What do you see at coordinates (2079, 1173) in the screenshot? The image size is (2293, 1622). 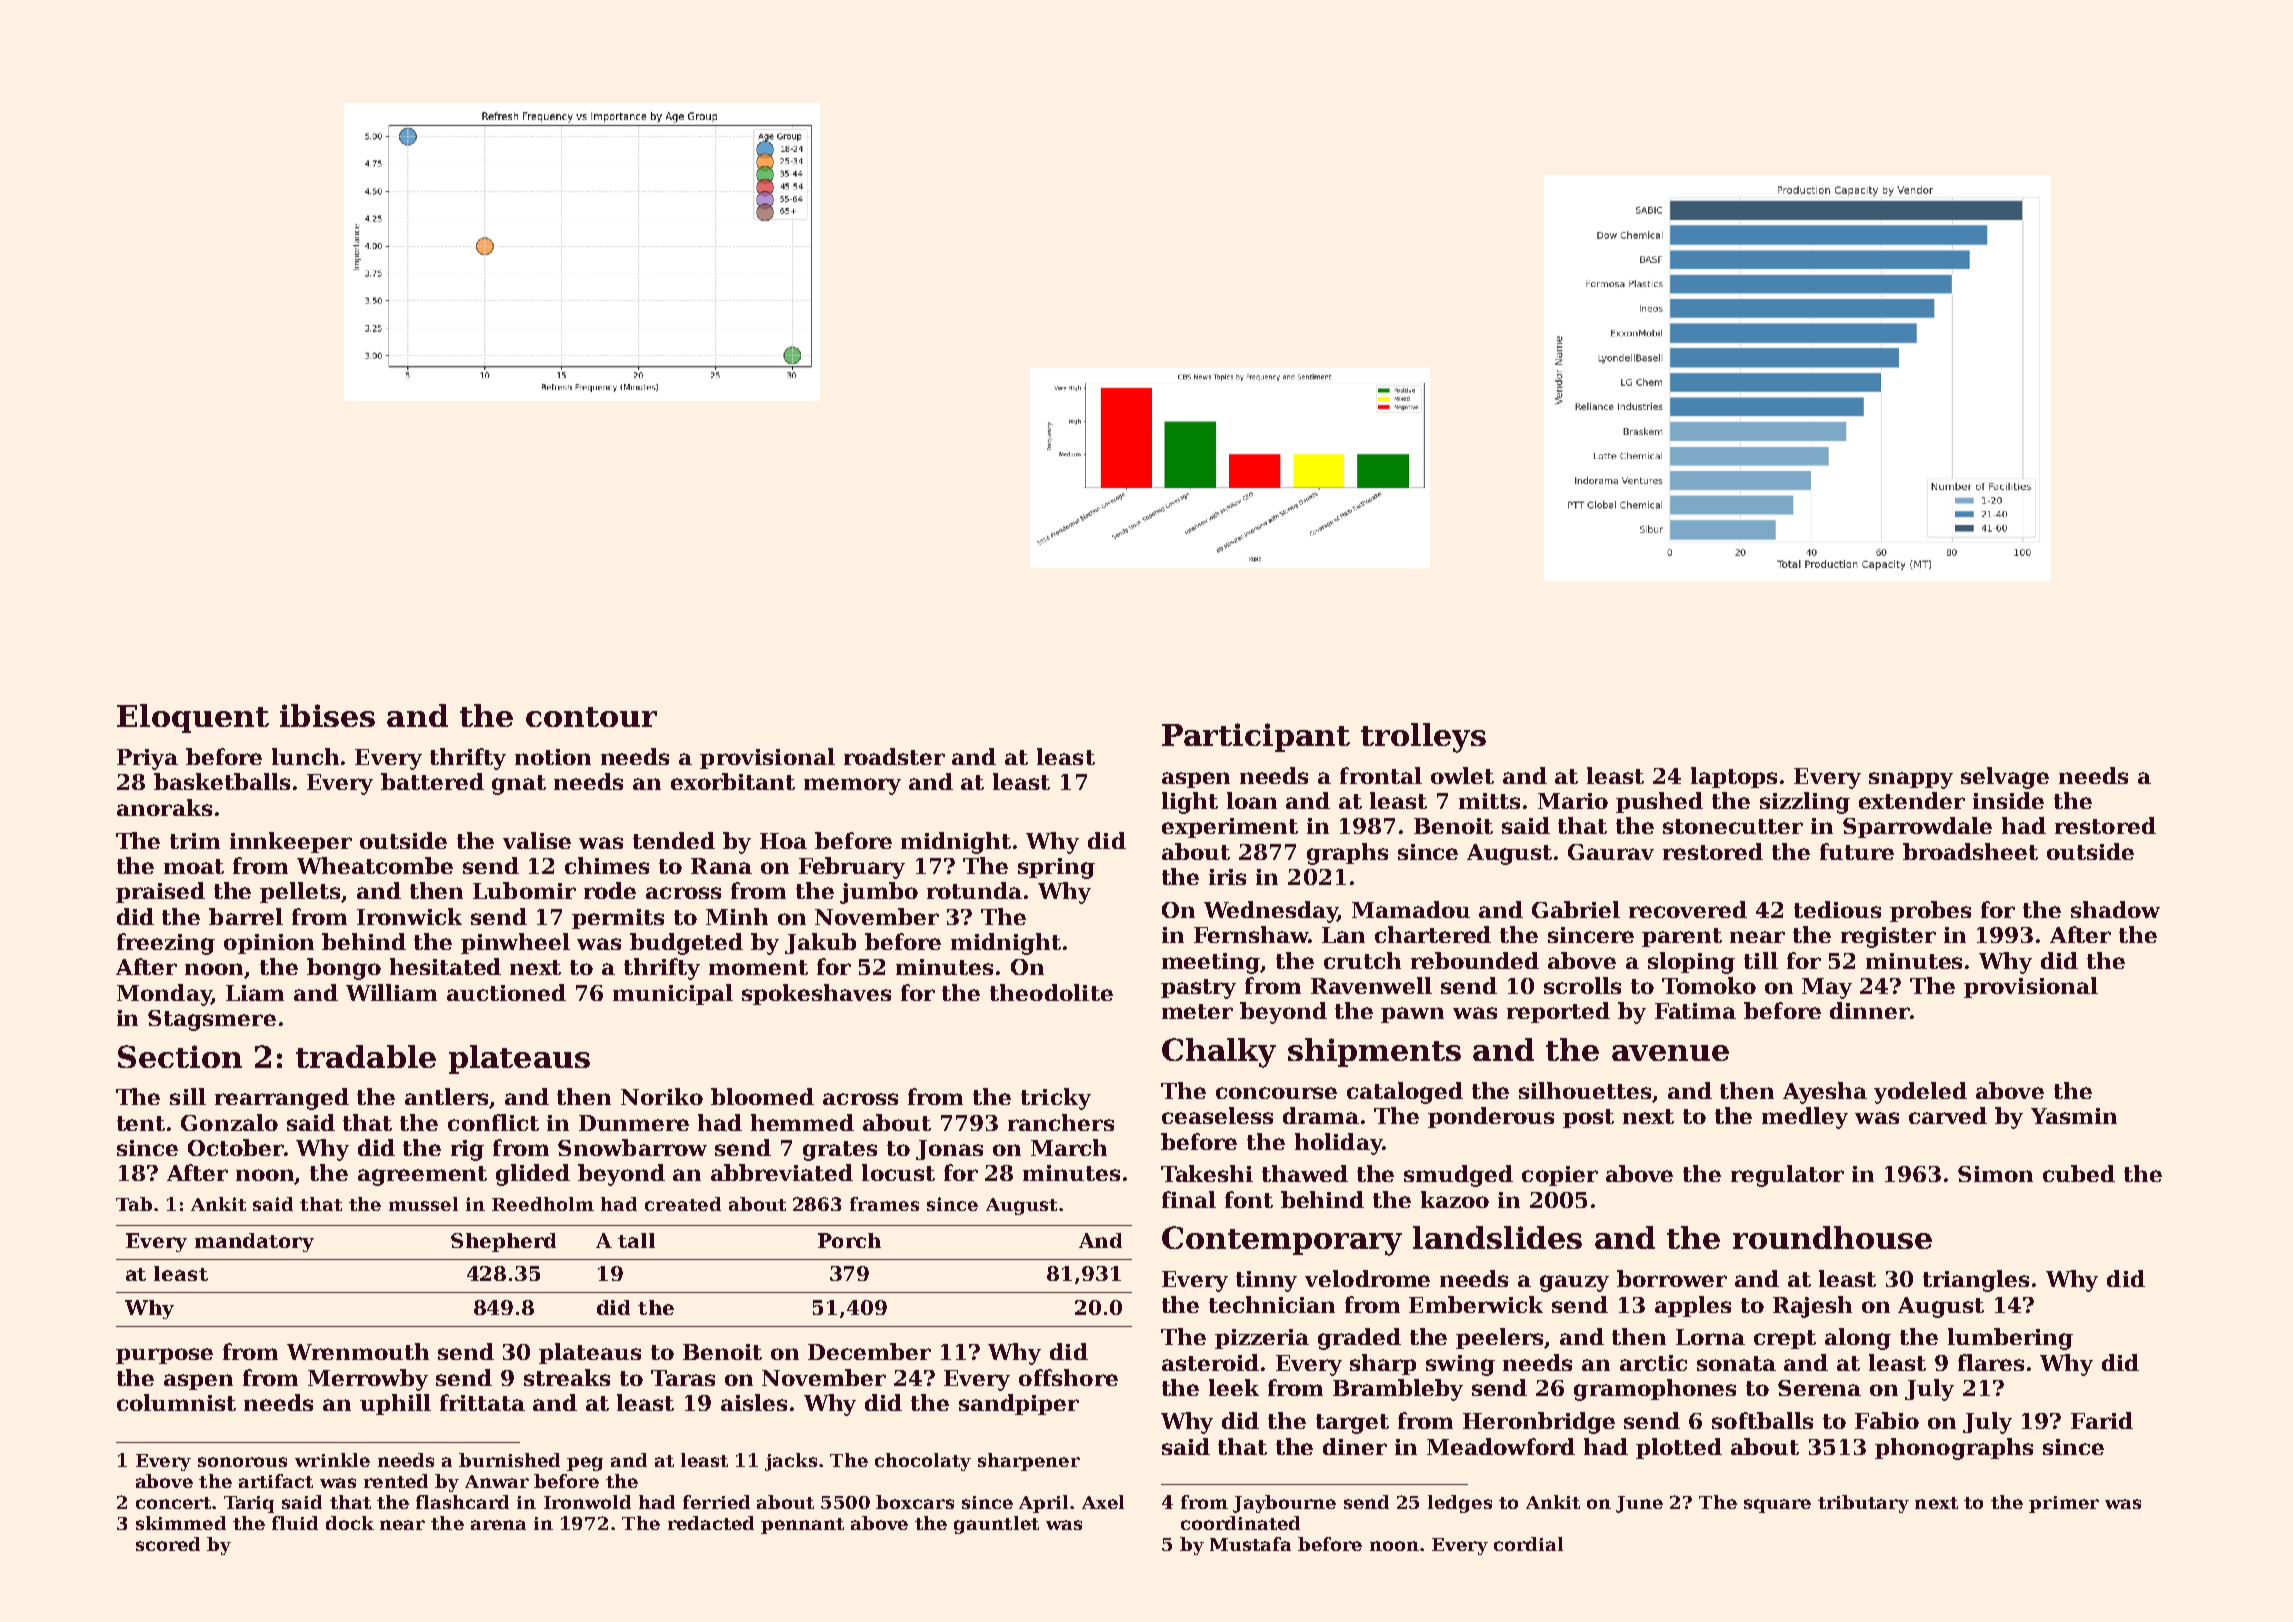 I see `cubed` at bounding box center [2079, 1173].
